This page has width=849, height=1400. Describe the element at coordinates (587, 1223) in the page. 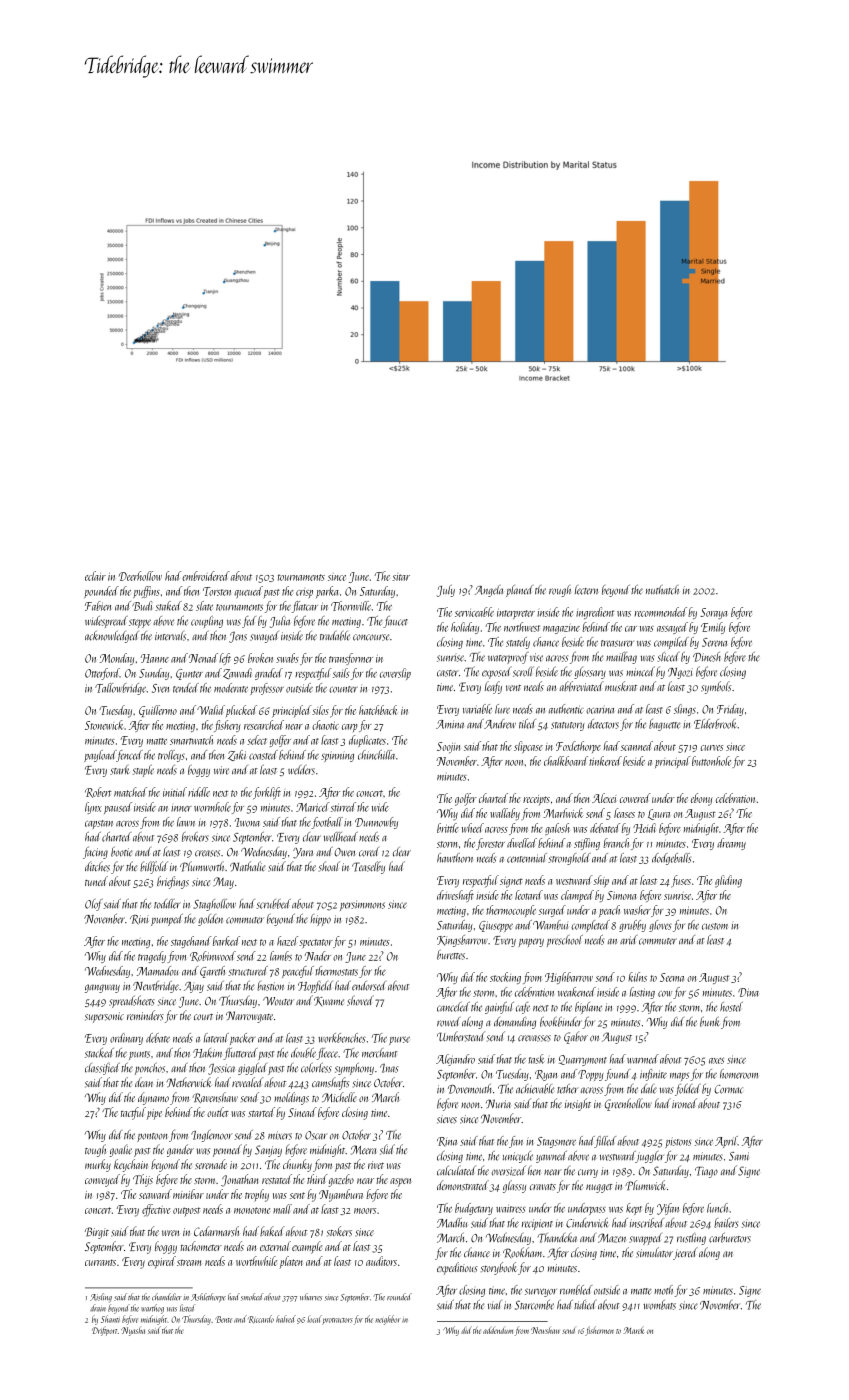

I see `Cinderwick` at that location.
